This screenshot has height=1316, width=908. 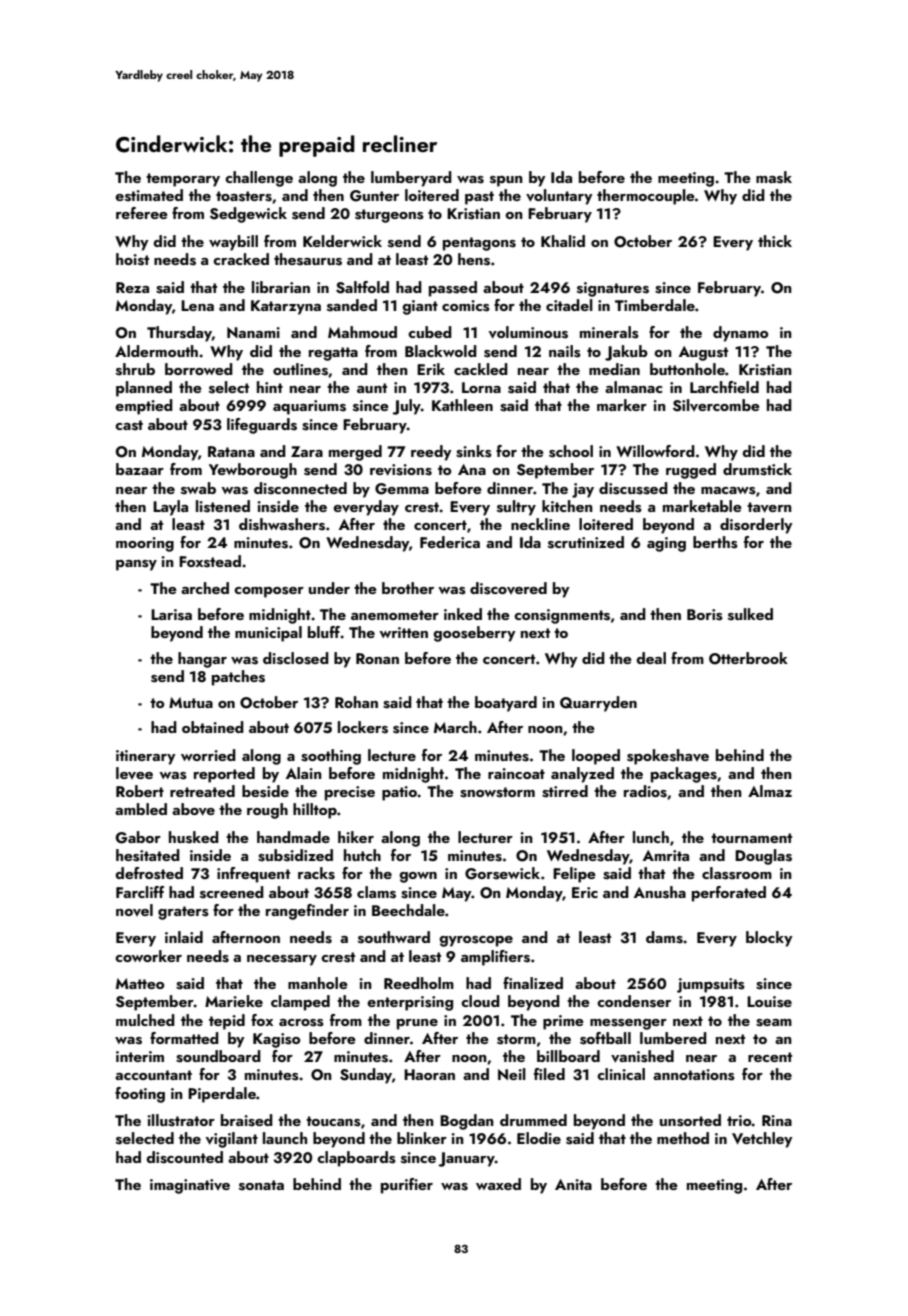 What do you see at coordinates (145, 544) in the screenshot?
I see `mooring` at bounding box center [145, 544].
